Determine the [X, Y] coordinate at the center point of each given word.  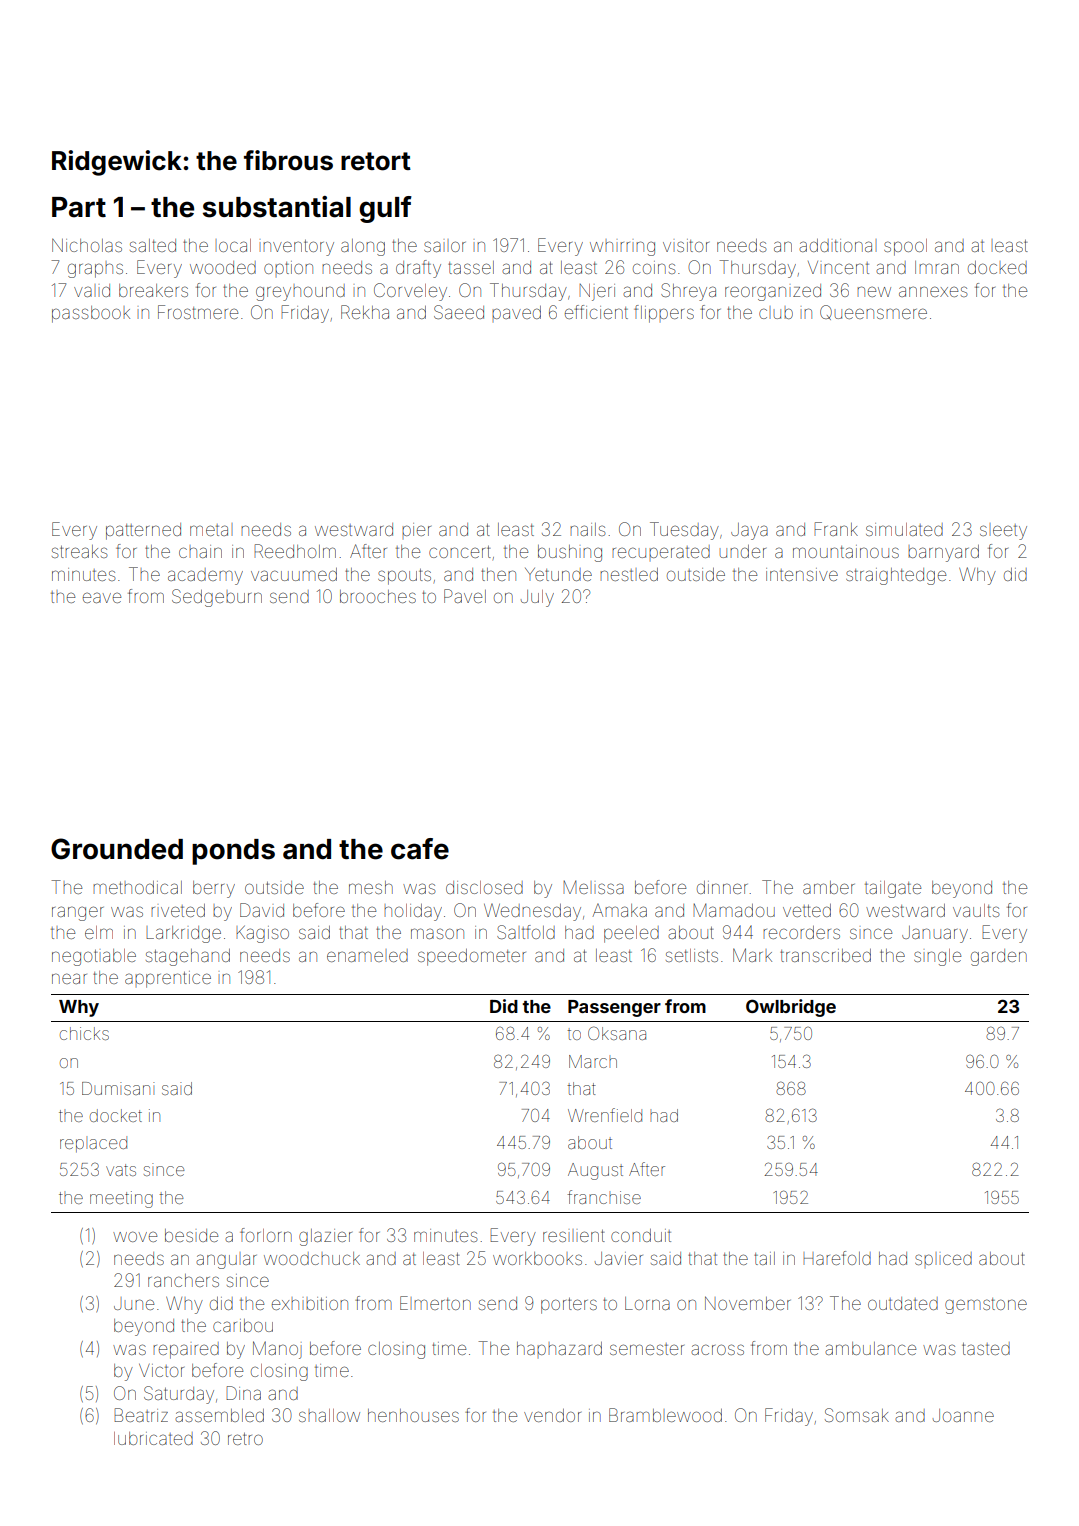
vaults [976, 910]
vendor [552, 1415]
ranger [77, 913]
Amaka [620, 910]
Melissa [593, 887]
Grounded [117, 849]
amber [828, 887]
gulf [385, 209]
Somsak [857, 1415]
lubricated [153, 1438]
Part [79, 207]
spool [905, 247]
